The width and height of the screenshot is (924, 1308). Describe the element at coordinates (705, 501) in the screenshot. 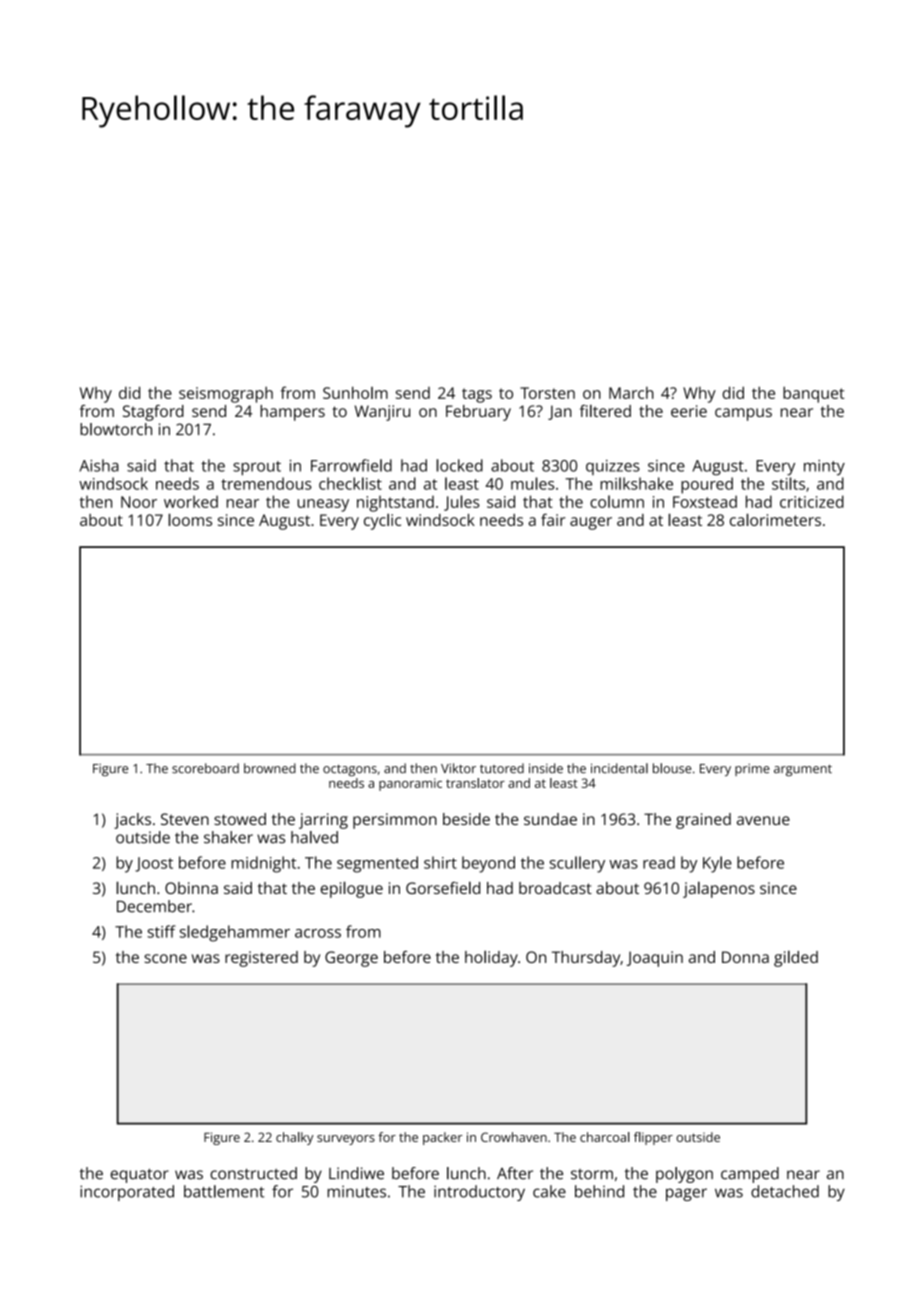

I see `Foxstead` at that location.
